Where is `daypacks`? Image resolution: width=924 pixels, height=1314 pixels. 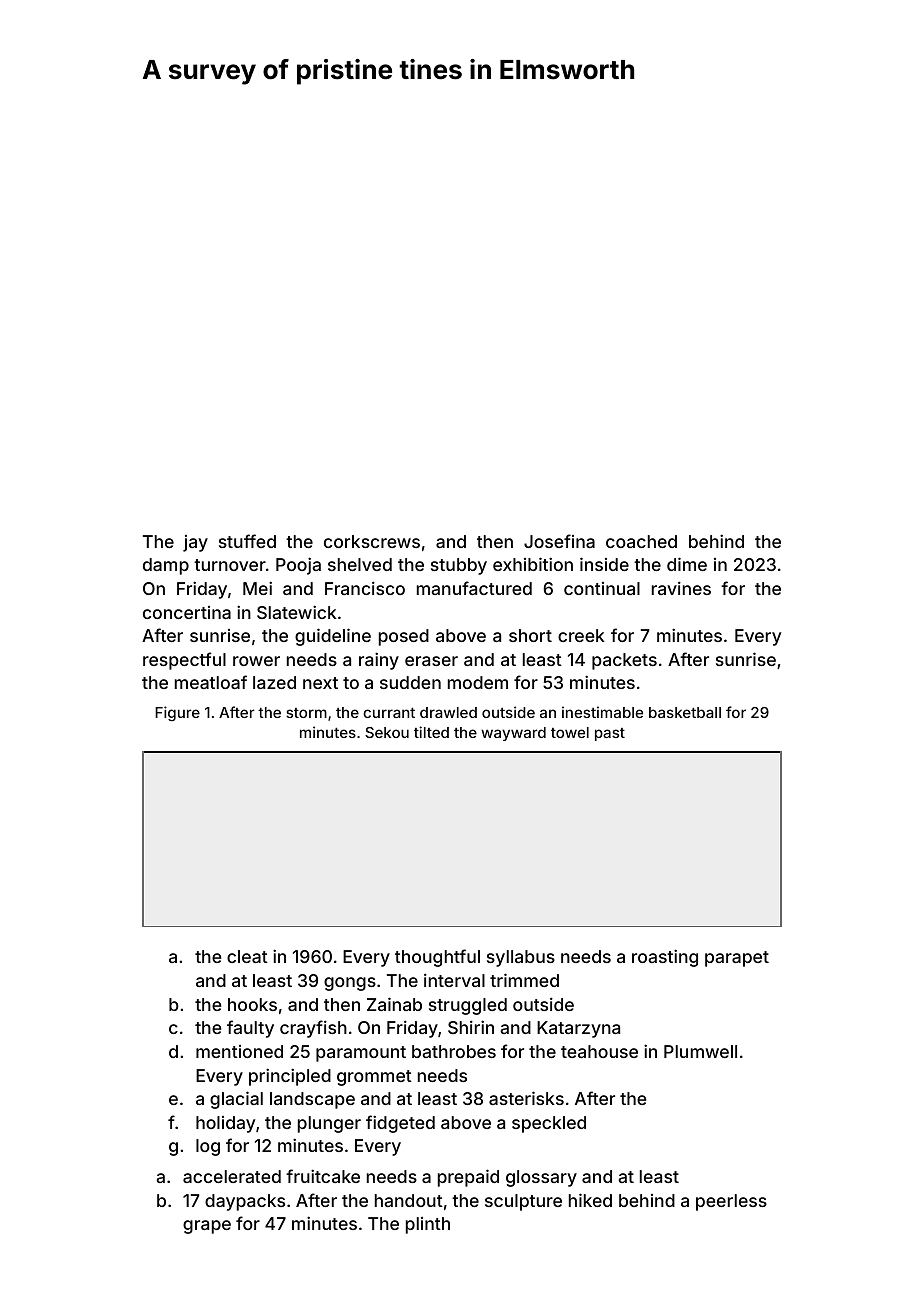 daypacks is located at coordinates (245, 1202).
